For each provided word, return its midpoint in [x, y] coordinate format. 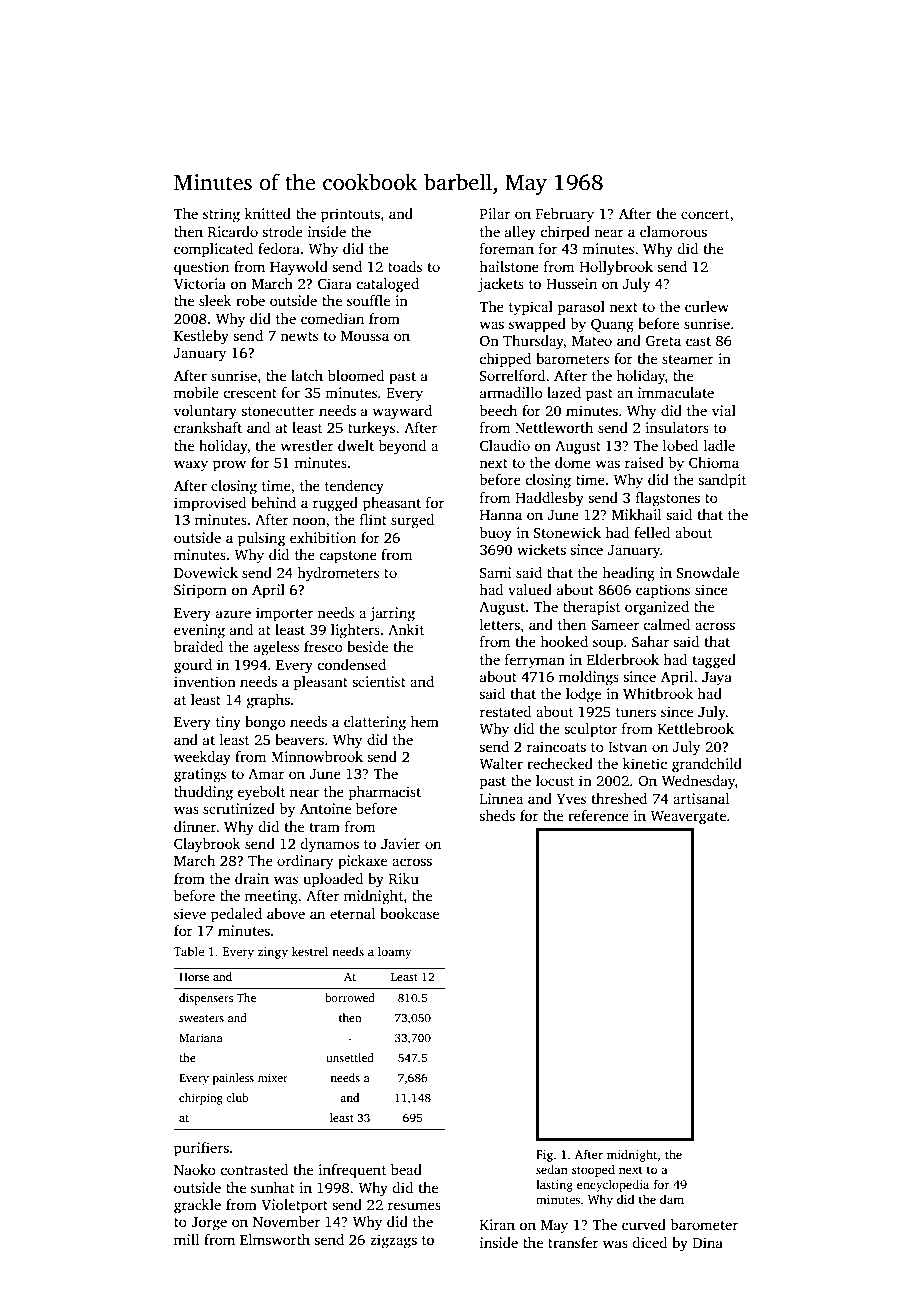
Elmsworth [275, 1239]
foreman [507, 248]
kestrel [310, 951]
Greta [663, 340]
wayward [402, 412]
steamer [688, 359]
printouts [350, 215]
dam [672, 1199]
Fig [544, 1156]
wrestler [307, 445]
